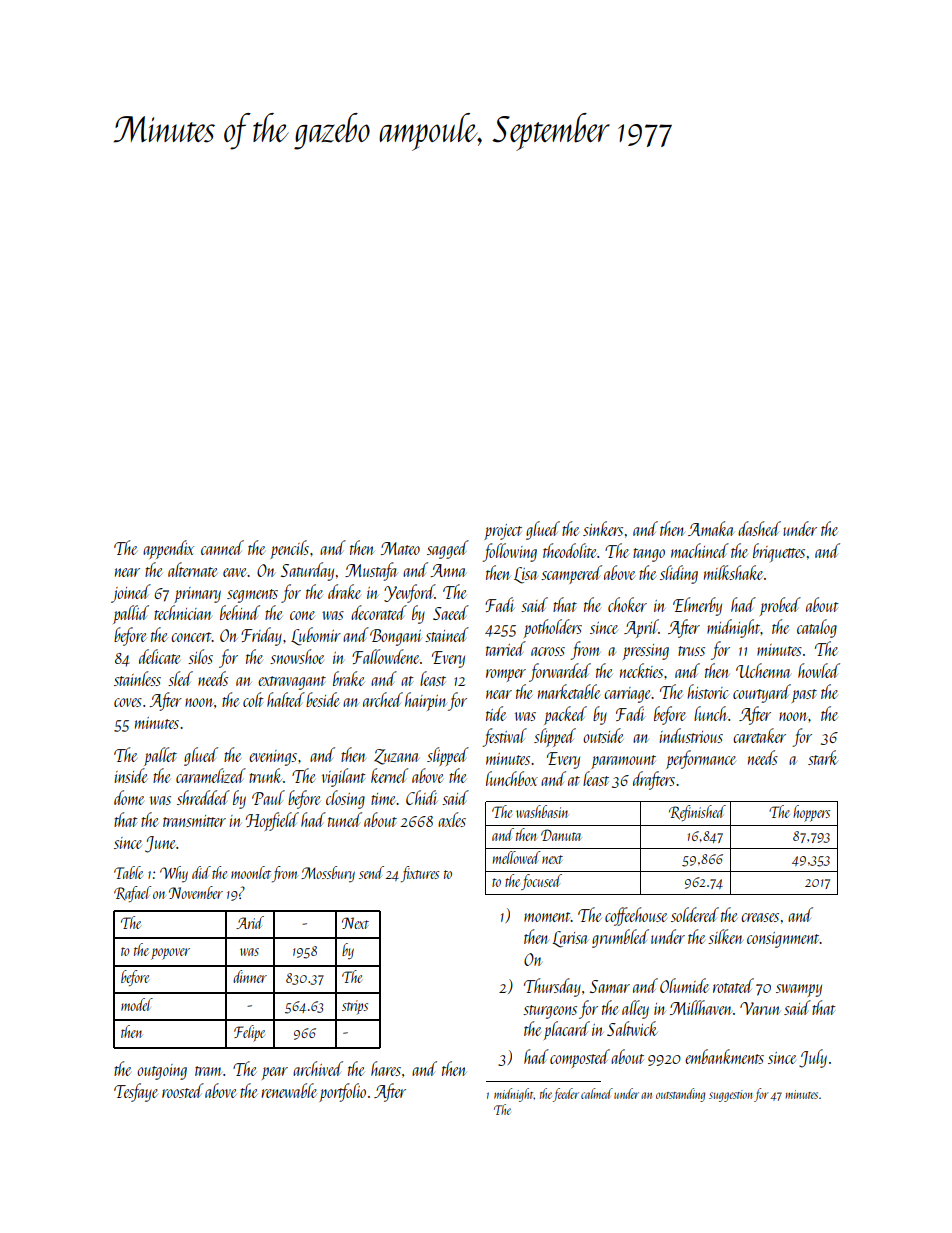 The height and width of the screenshot is (1233, 952). I want to click on dashed, so click(759, 528).
